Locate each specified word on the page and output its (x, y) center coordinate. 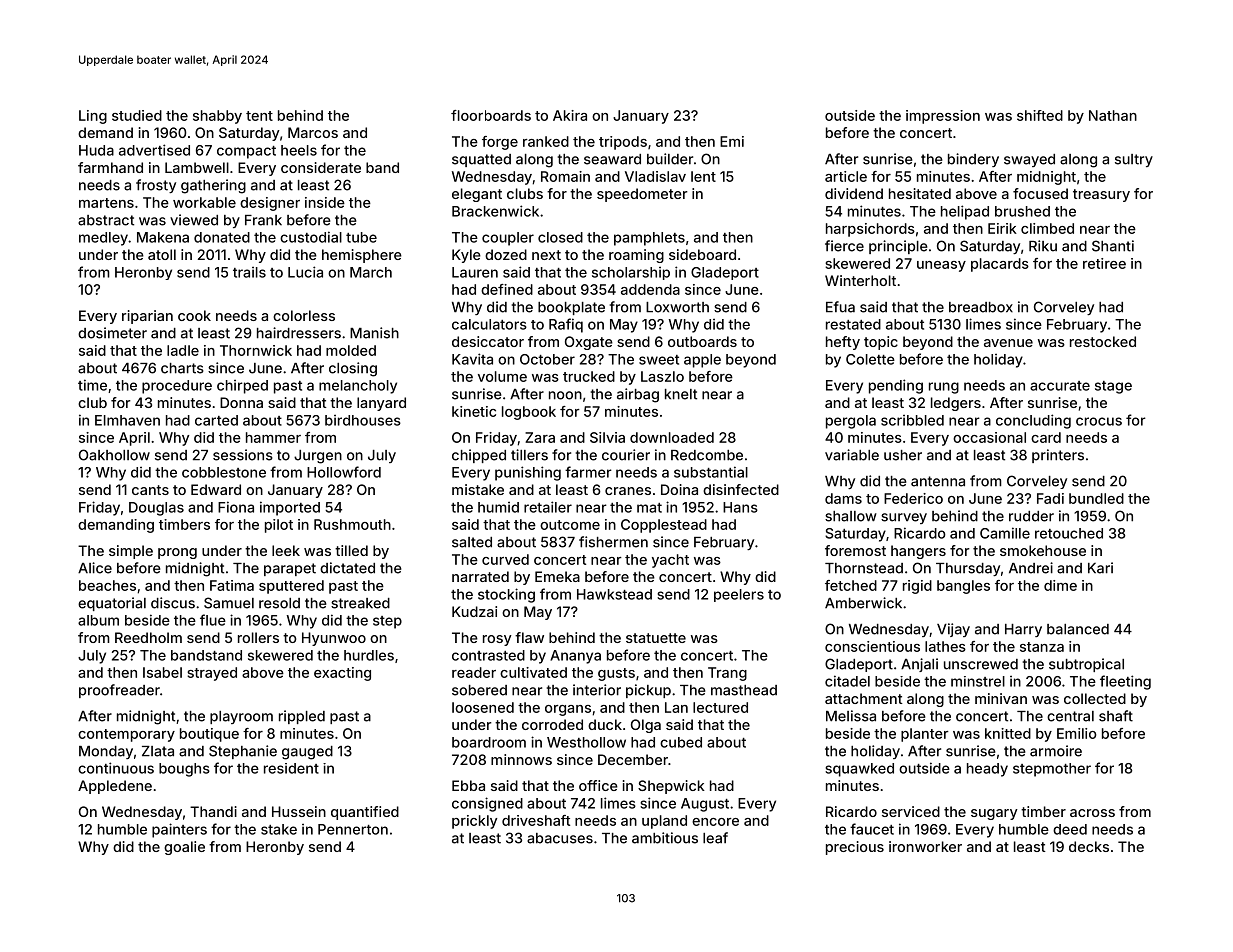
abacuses (560, 838)
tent (259, 116)
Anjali (919, 665)
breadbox (981, 307)
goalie (184, 848)
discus (173, 603)
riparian (147, 317)
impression (943, 117)
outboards (702, 341)
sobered (479, 690)
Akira (570, 115)
